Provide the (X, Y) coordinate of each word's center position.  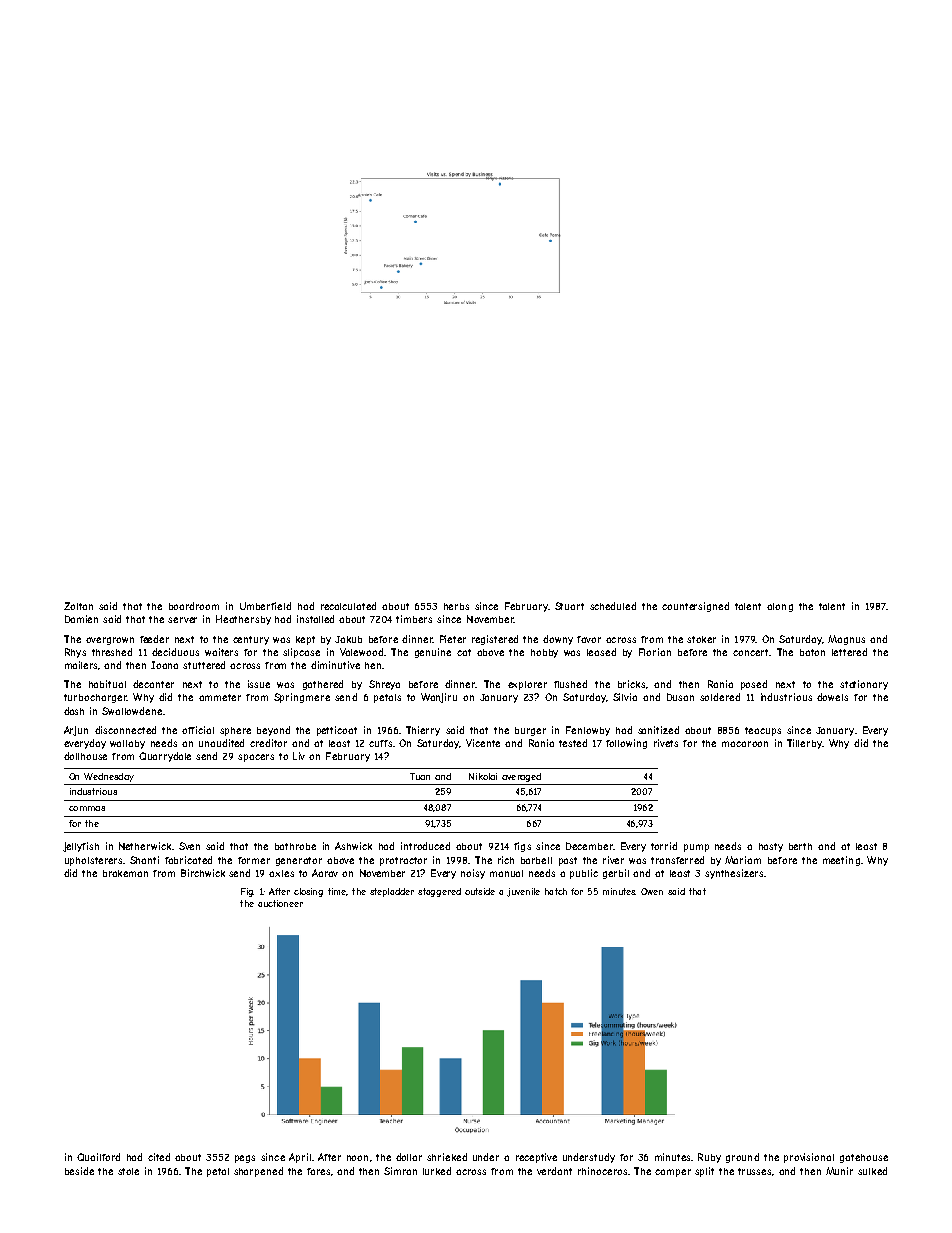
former (254, 860)
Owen (652, 891)
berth (800, 846)
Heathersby (243, 620)
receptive (536, 1158)
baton (812, 652)
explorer (527, 685)
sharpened (258, 1172)
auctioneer (280, 903)
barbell (536, 860)
